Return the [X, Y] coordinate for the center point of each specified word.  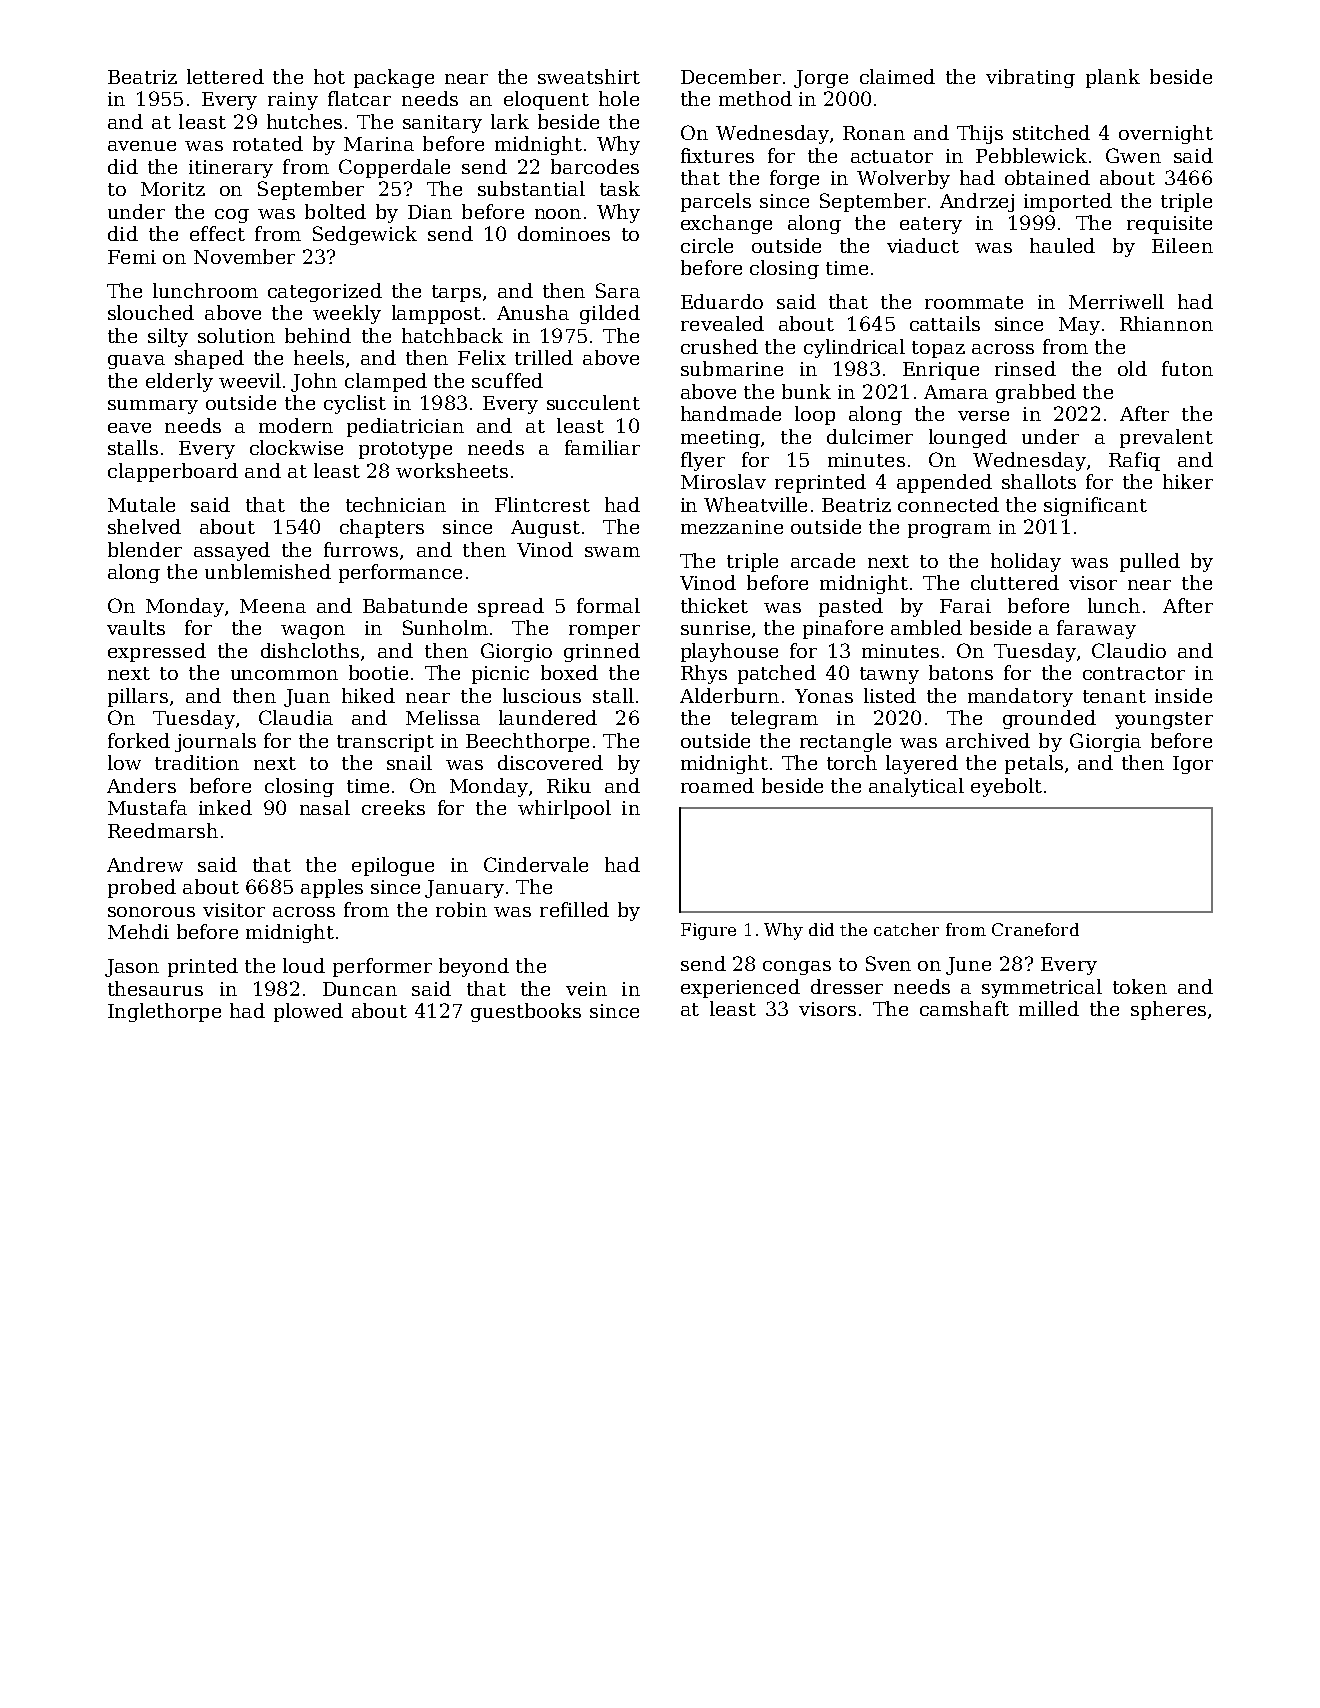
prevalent [1166, 438]
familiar [602, 447]
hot [329, 76]
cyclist [355, 404]
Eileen [1182, 245]
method [755, 98]
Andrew [145, 864]
